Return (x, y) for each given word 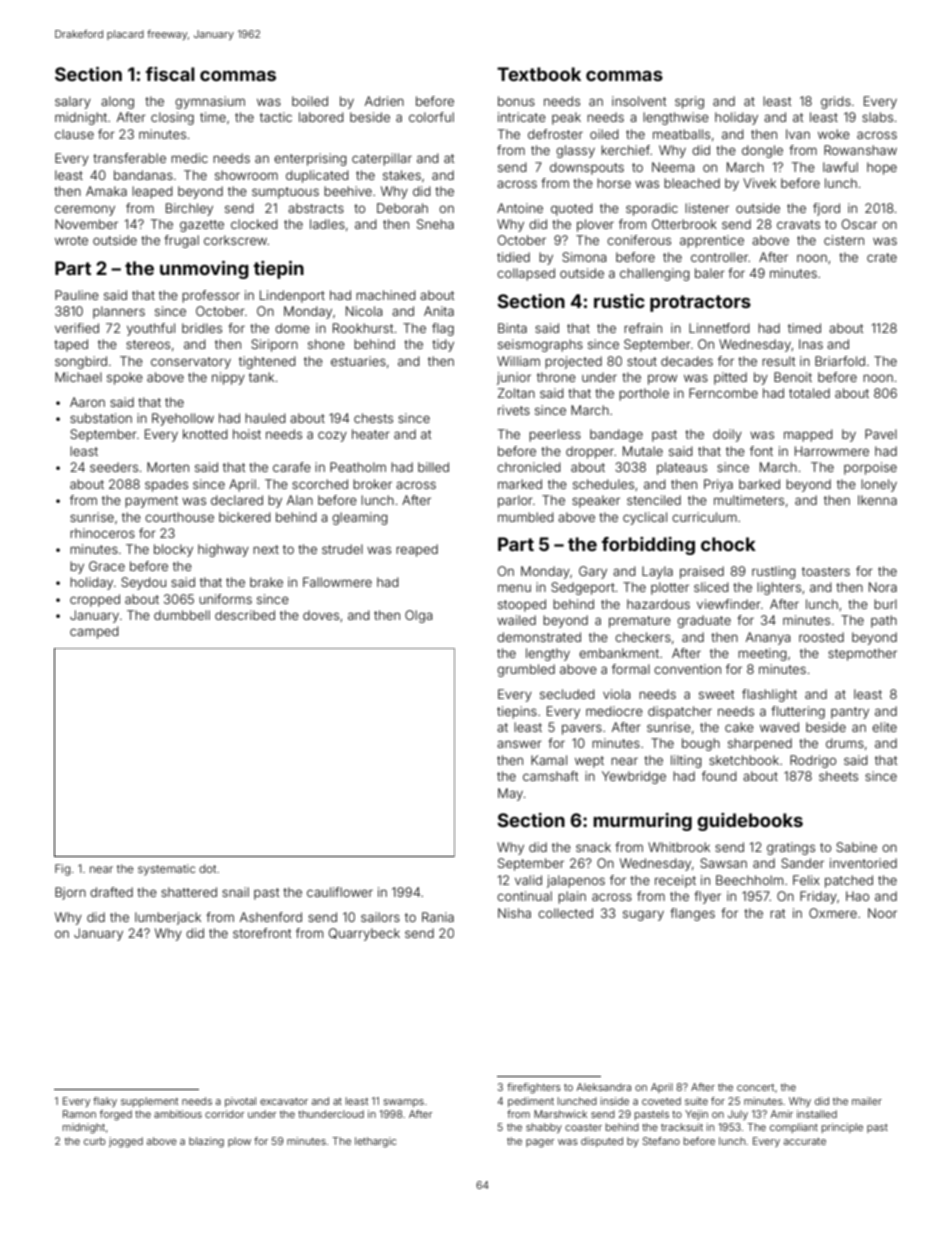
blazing (206, 1142)
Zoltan (516, 393)
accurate (805, 1141)
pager (540, 1143)
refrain (643, 328)
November (86, 224)
